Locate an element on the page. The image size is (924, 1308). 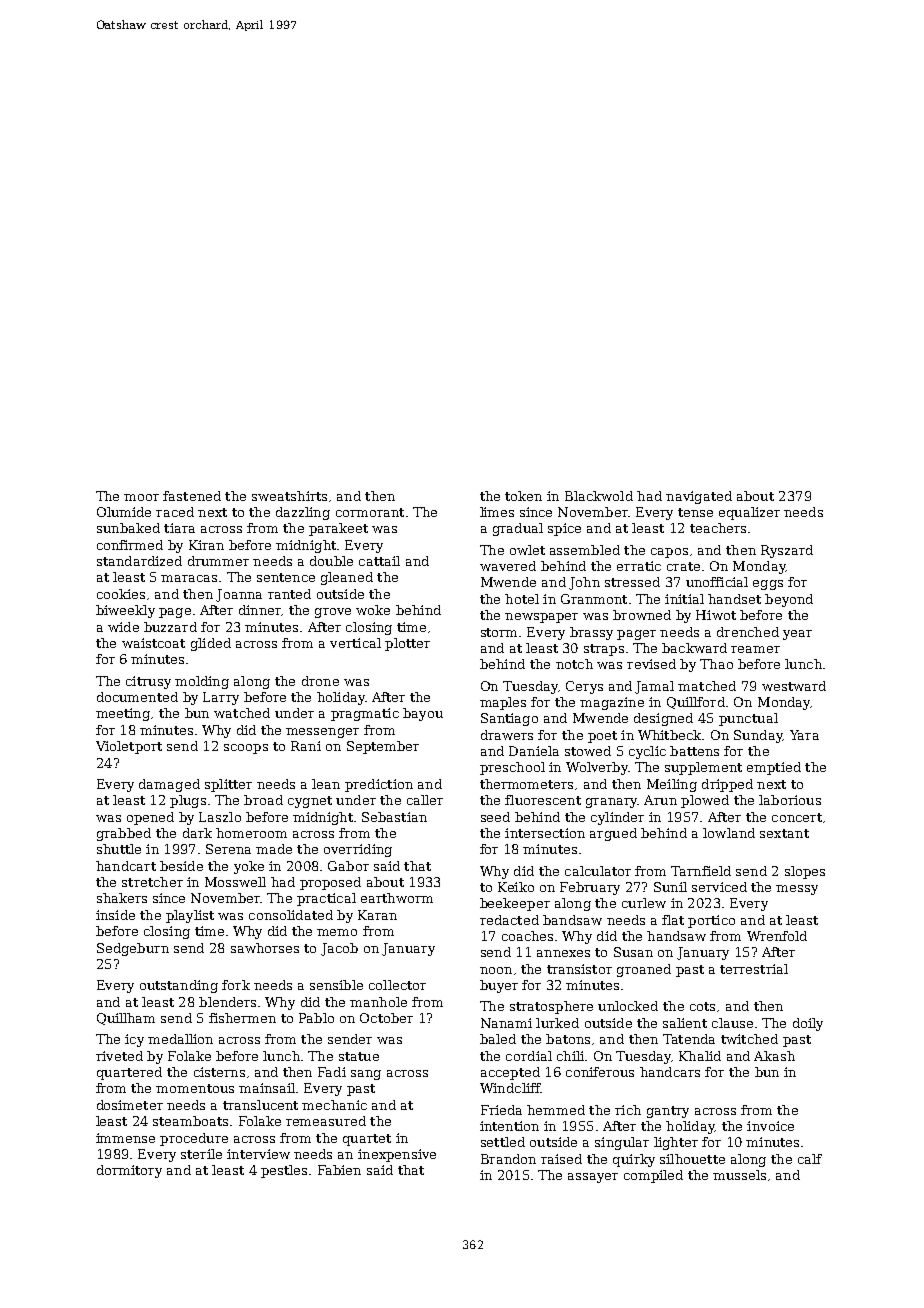
cisterns is located at coordinates (219, 1072).
